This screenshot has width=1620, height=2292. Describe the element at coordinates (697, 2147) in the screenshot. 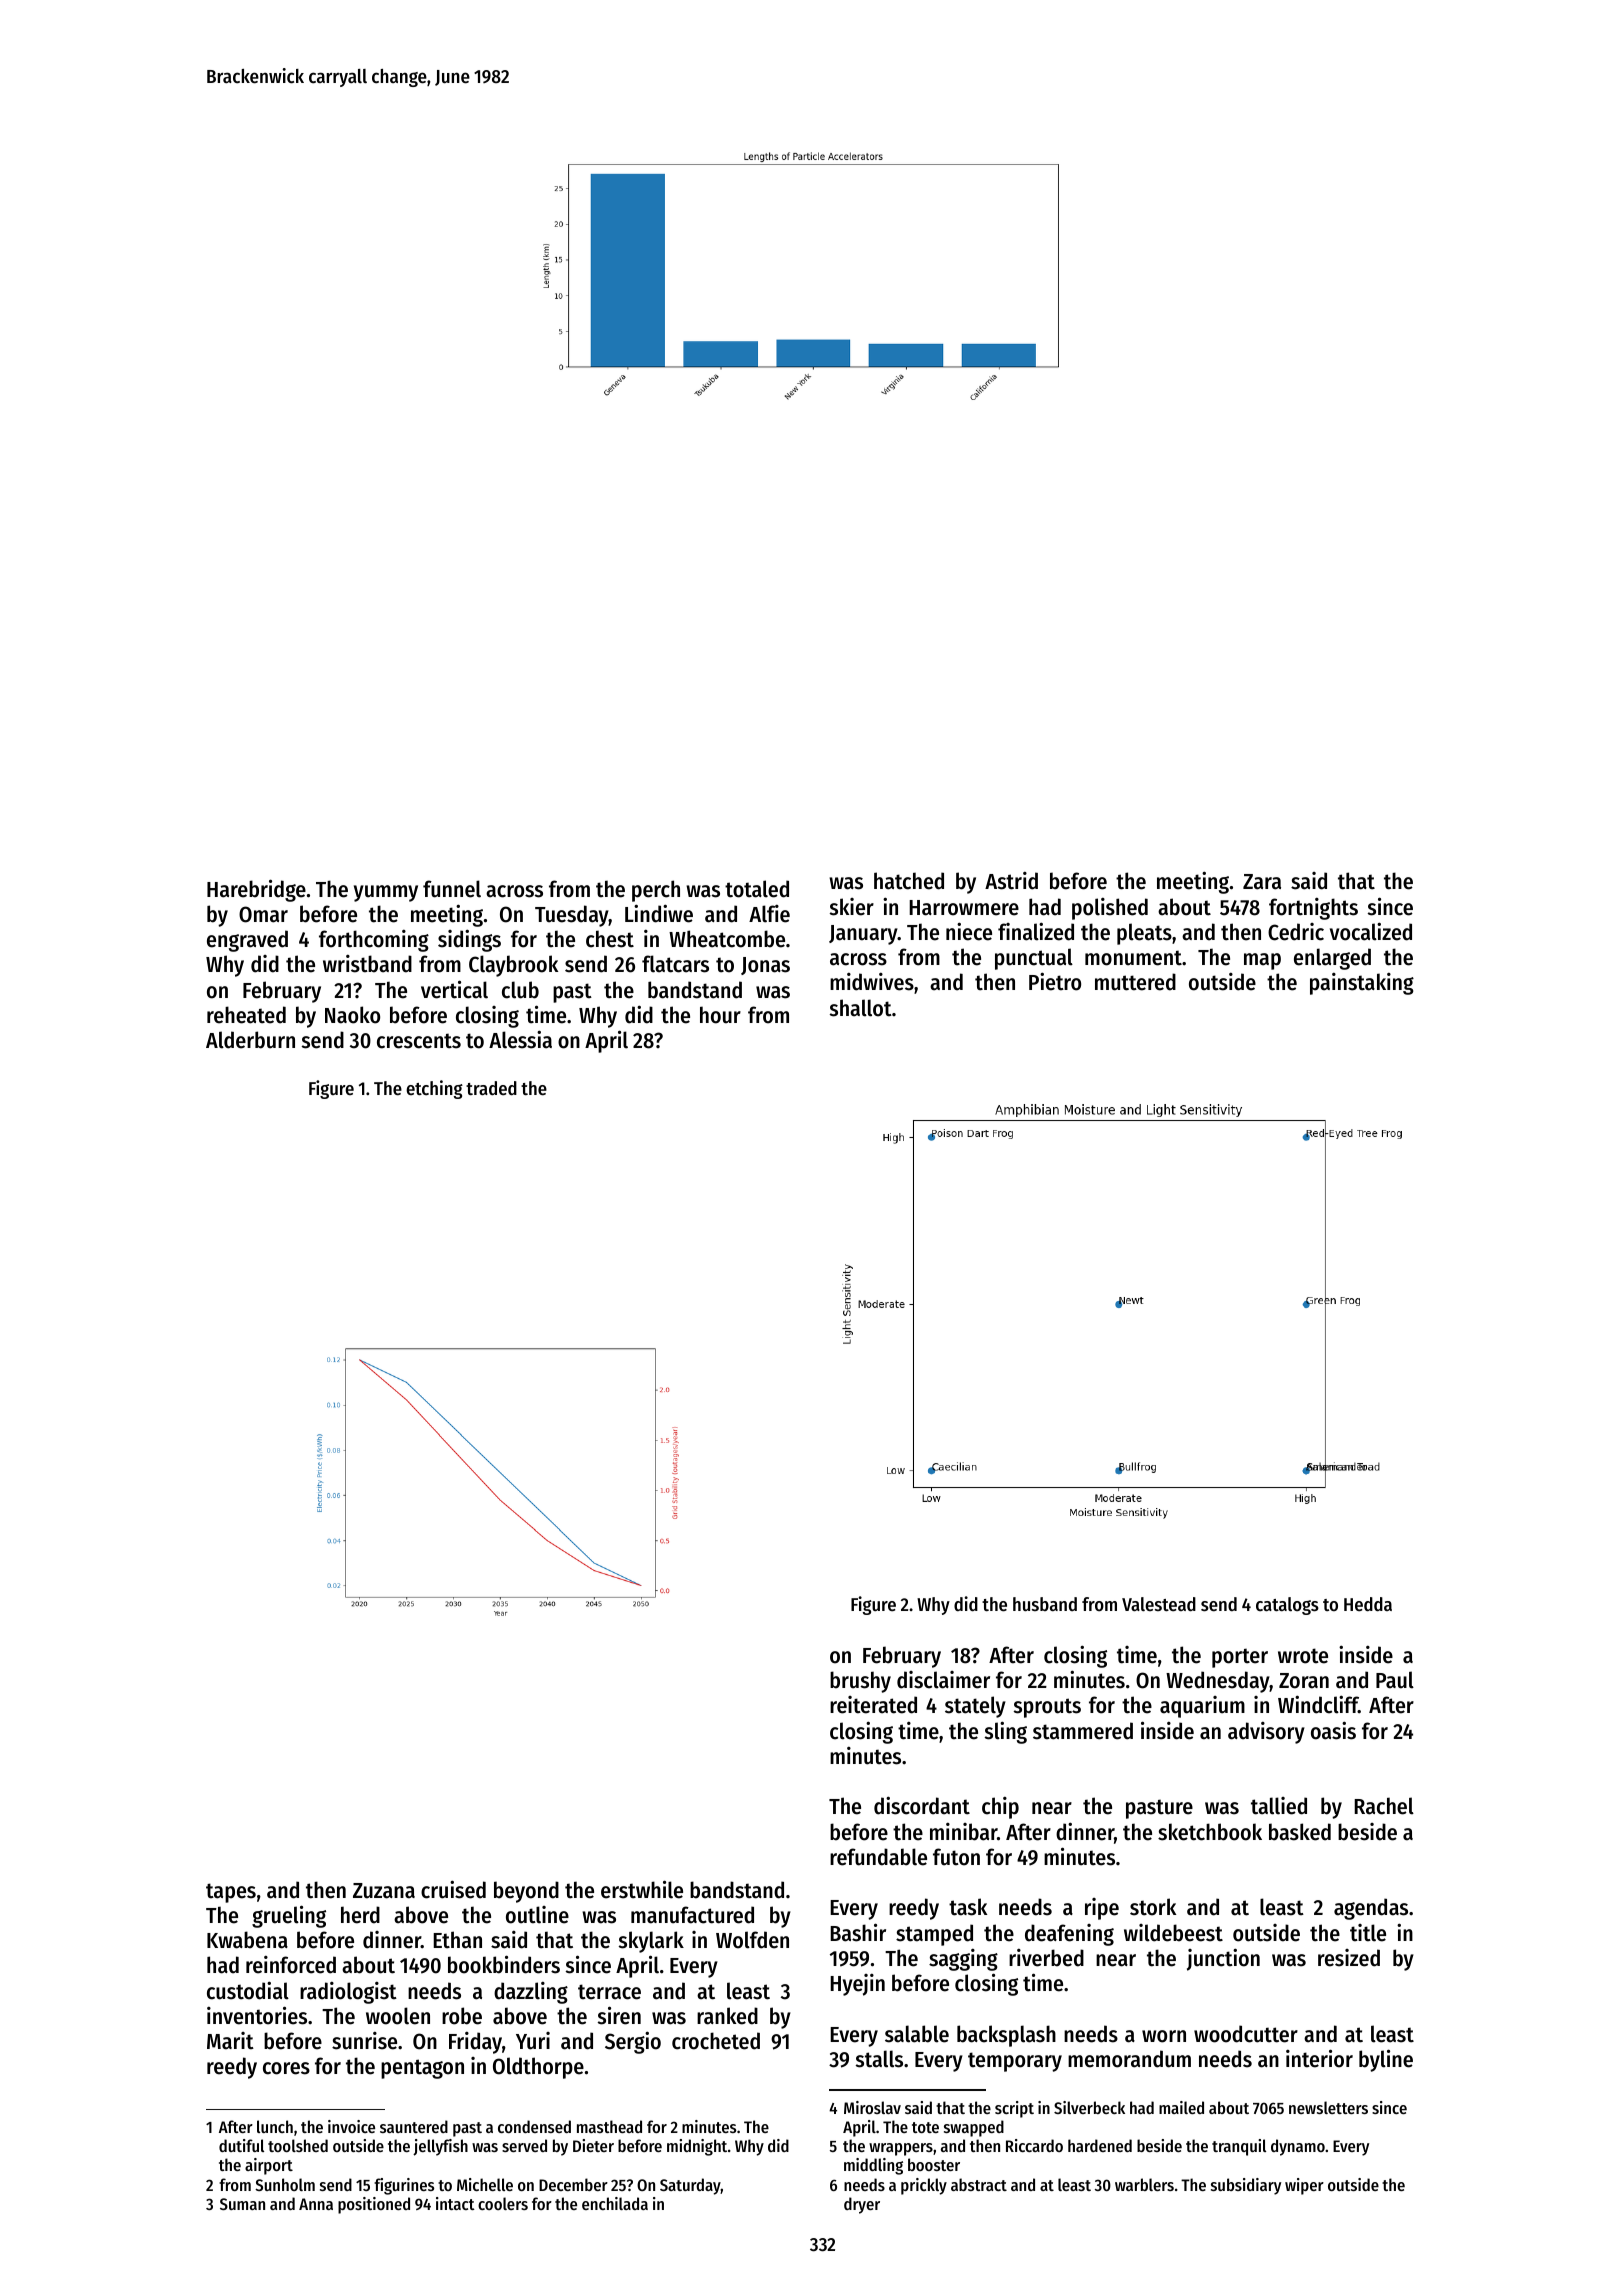

I see `midnight` at that location.
